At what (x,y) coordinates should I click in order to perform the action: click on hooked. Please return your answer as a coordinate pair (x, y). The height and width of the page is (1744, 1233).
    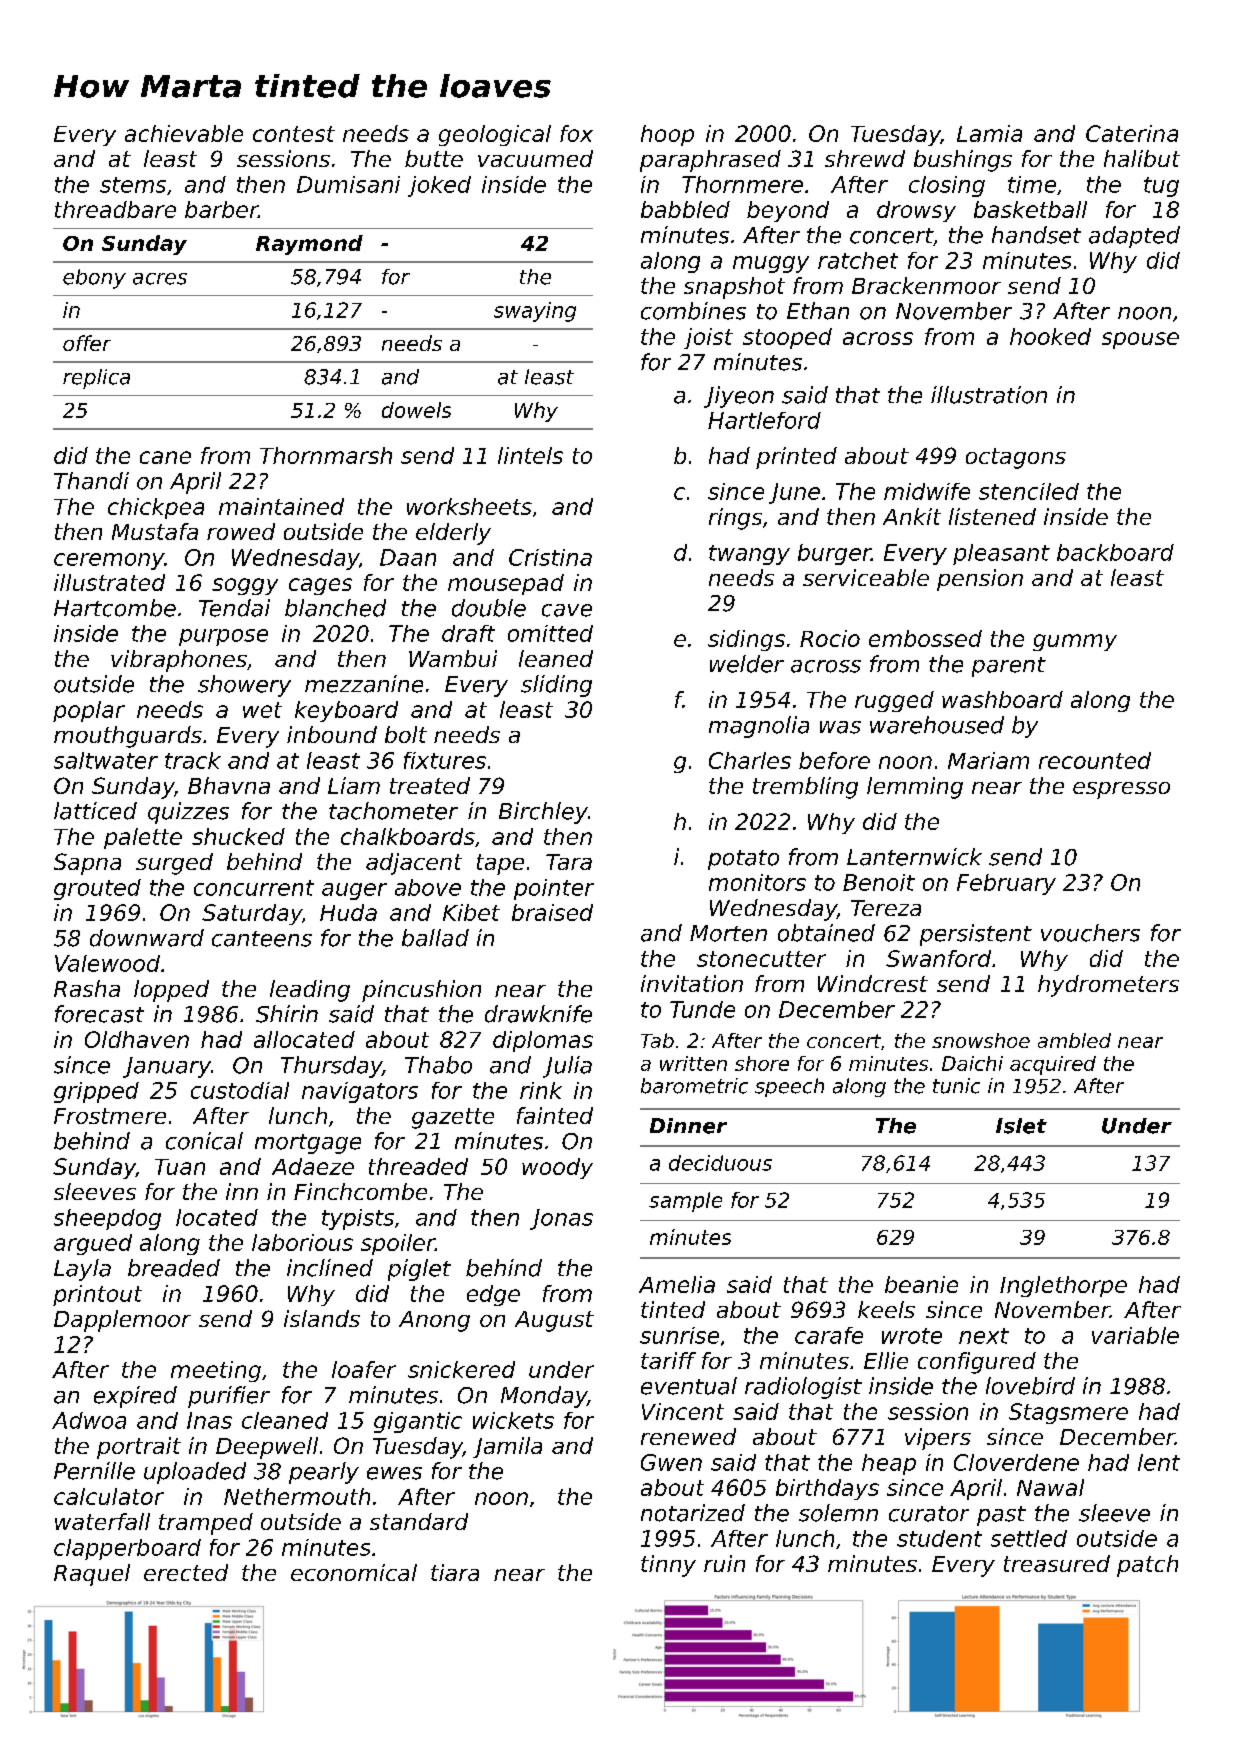
    Looking at the image, I should click on (1050, 336).
